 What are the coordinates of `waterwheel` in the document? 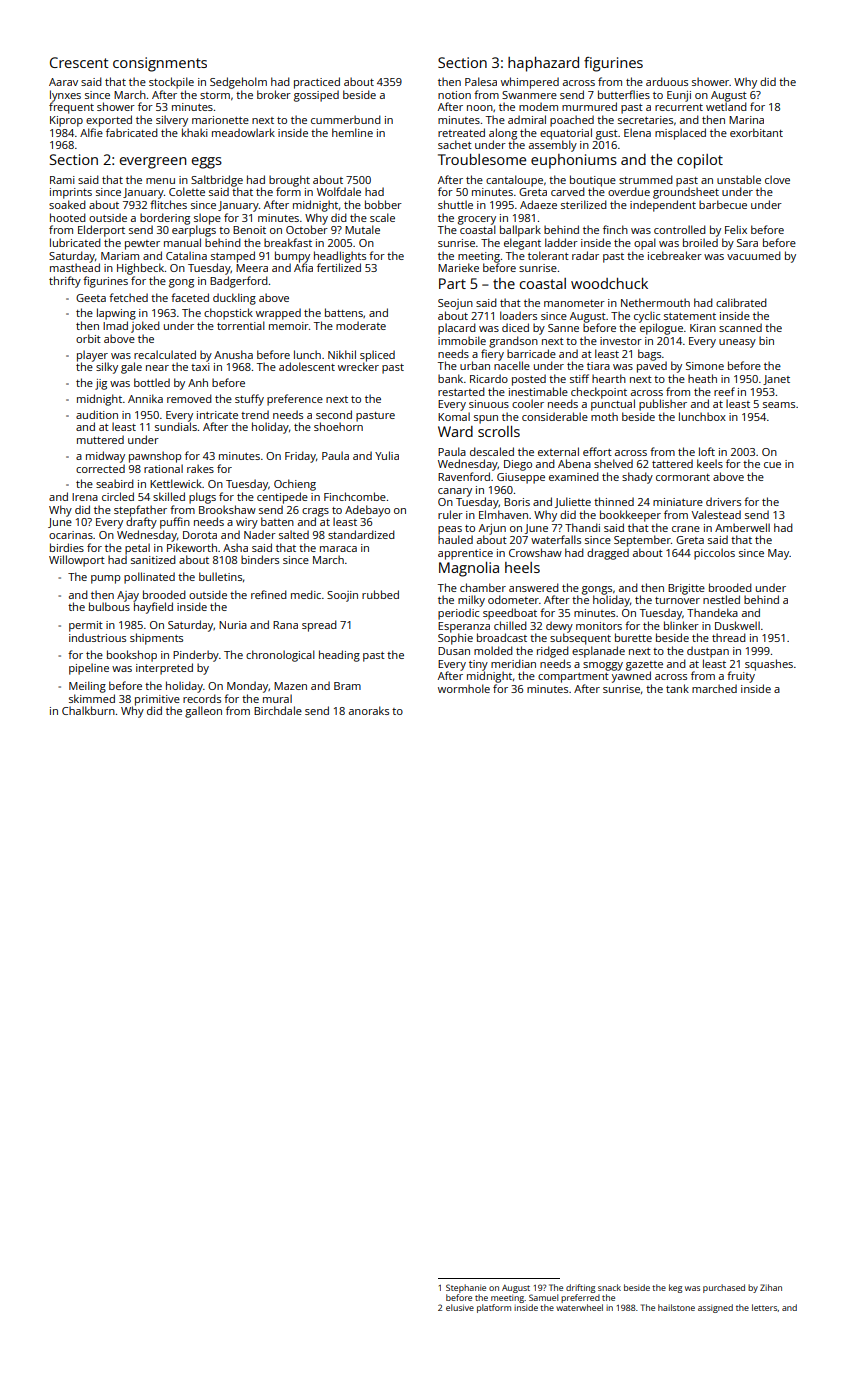 It's located at (579, 1307).
